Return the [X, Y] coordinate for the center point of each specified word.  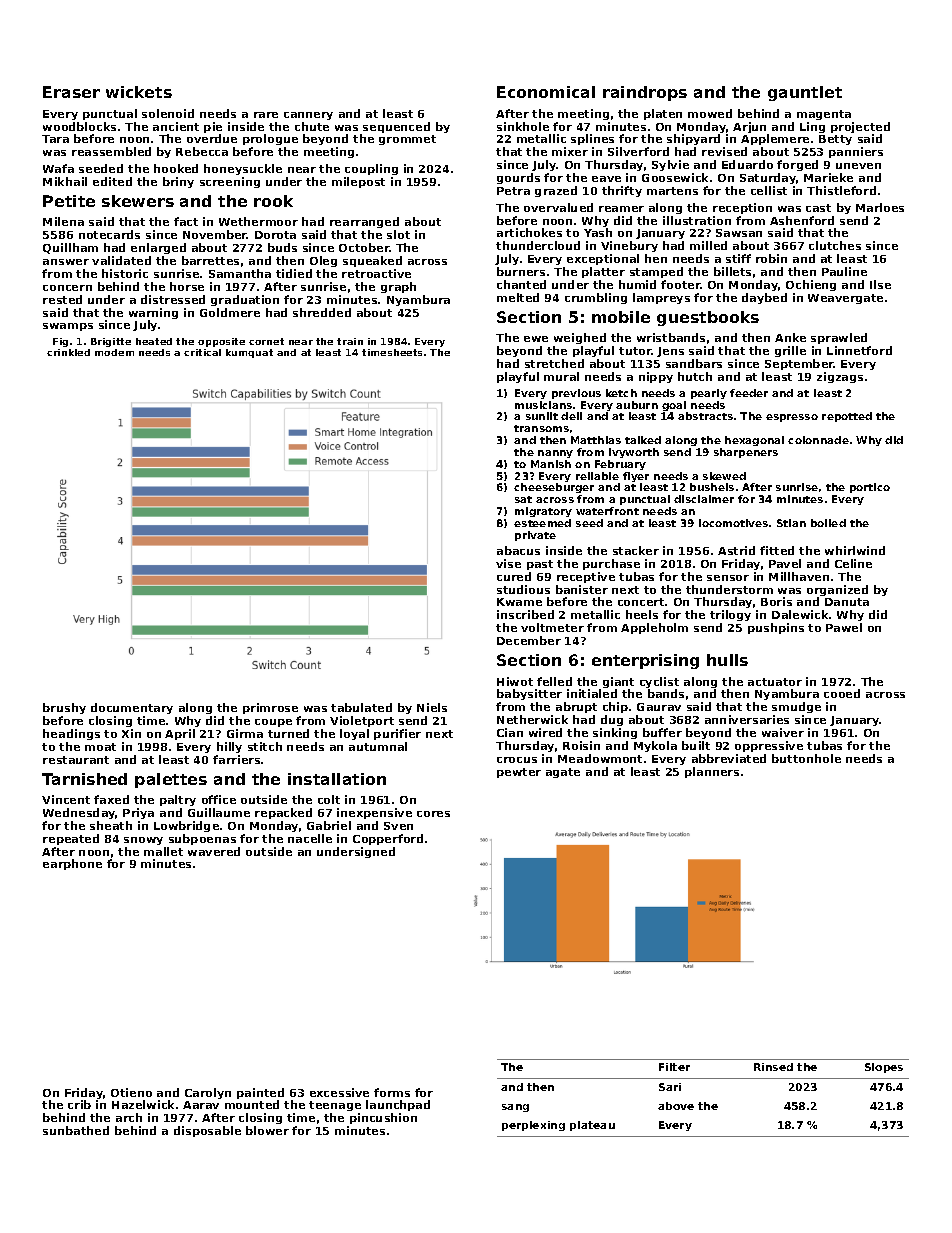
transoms [541, 428]
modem [114, 352]
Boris [776, 601]
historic [125, 273]
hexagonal [754, 441]
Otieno [131, 1092]
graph [398, 287]
